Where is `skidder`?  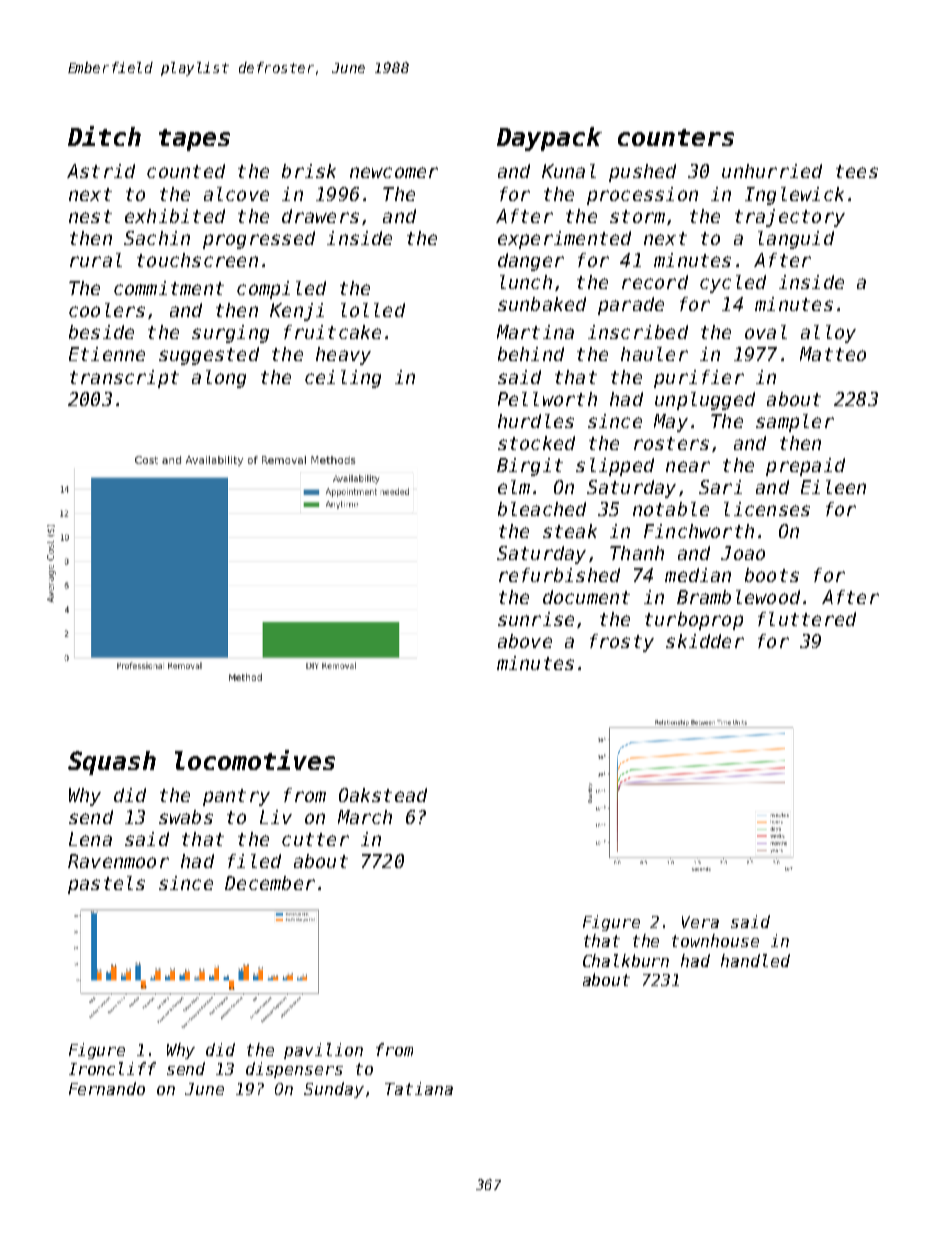
skidder is located at coordinates (705, 641).
